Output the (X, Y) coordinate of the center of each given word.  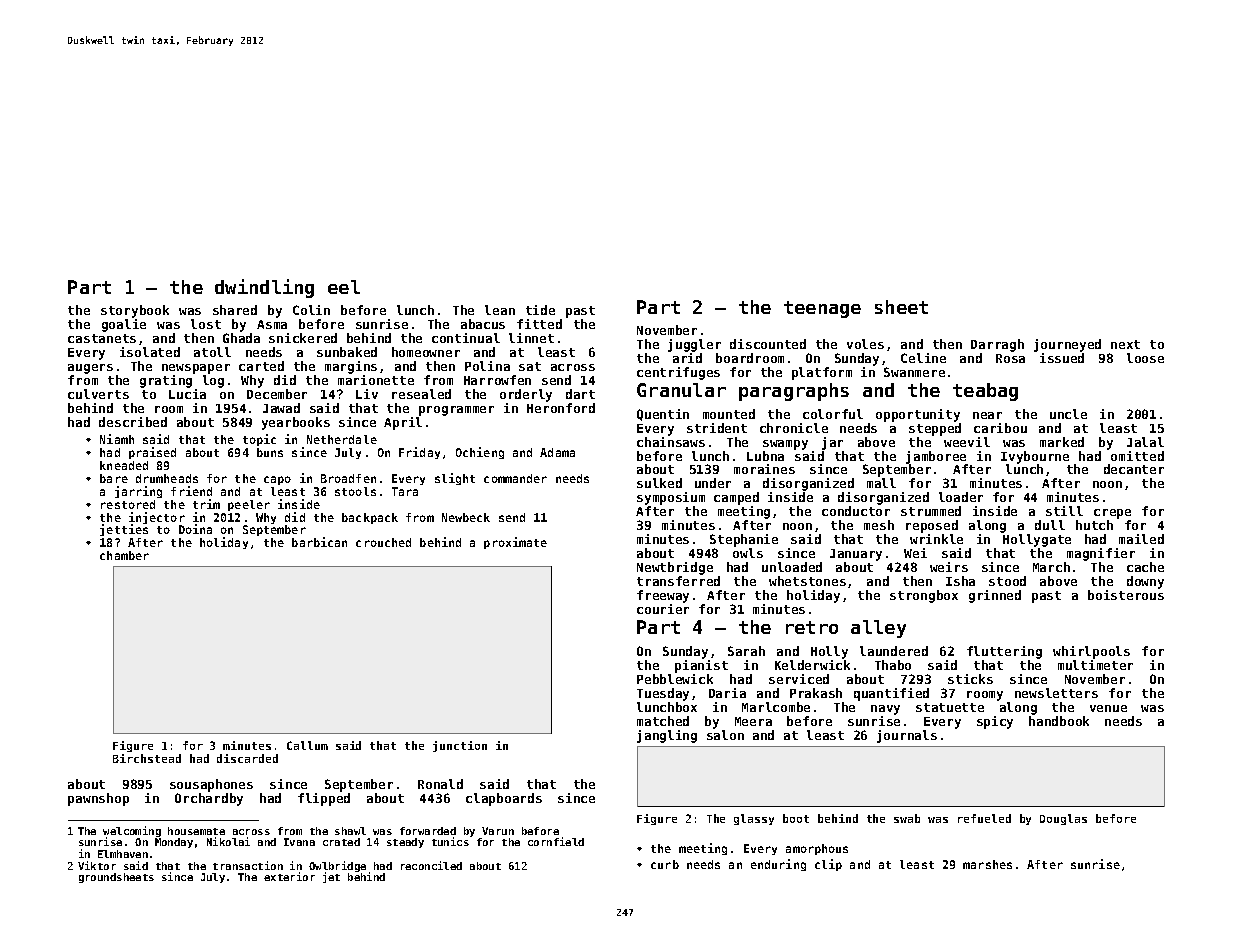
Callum (307, 745)
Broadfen (348, 478)
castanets (102, 338)
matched (663, 721)
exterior (289, 876)
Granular (681, 390)
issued (1062, 358)
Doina (195, 529)
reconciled (431, 865)
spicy (995, 722)
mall (881, 483)
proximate (515, 543)
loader (961, 497)
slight (455, 479)
